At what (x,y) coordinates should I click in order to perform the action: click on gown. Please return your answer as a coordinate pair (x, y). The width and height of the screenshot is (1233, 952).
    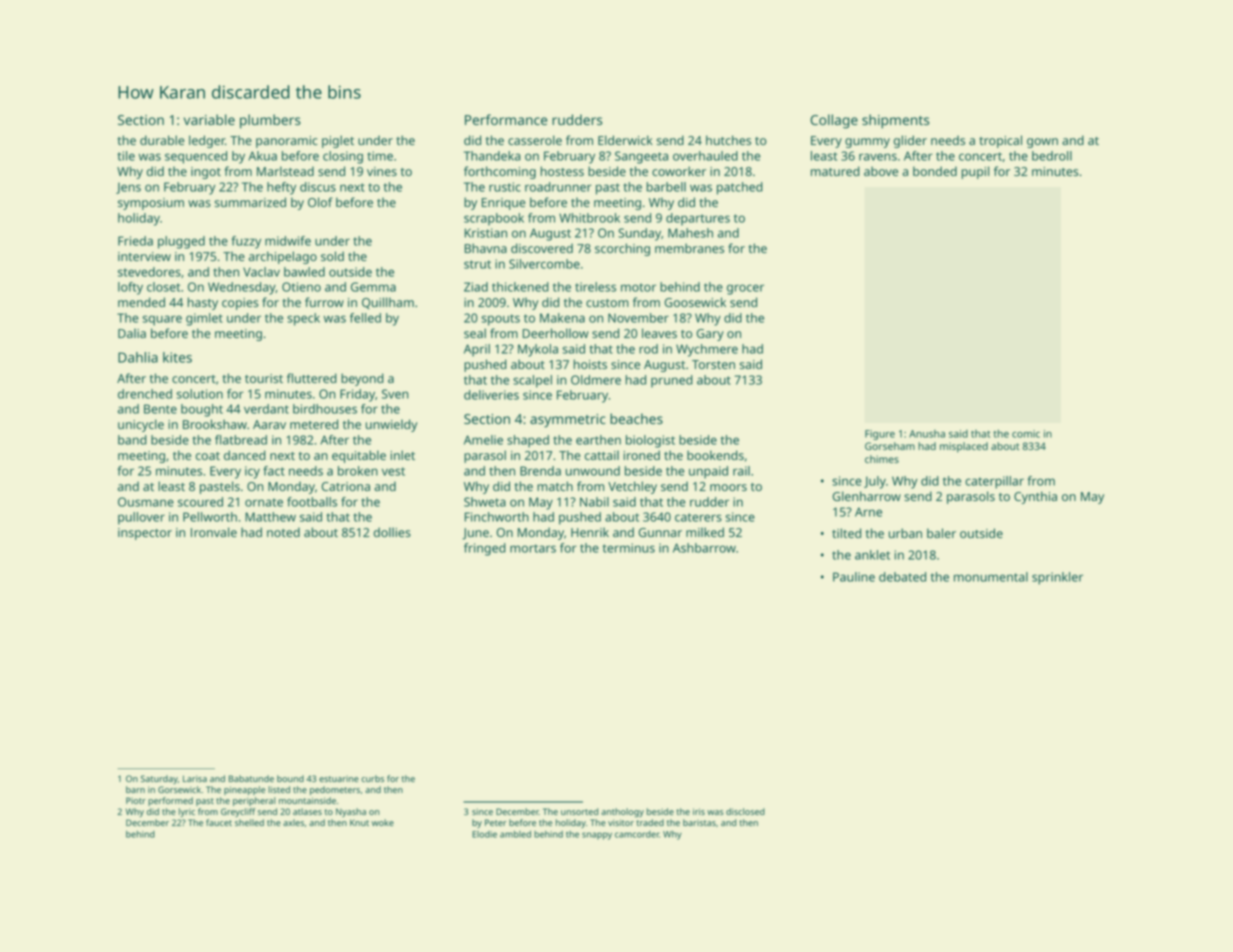
    Looking at the image, I should click on (1042, 143).
